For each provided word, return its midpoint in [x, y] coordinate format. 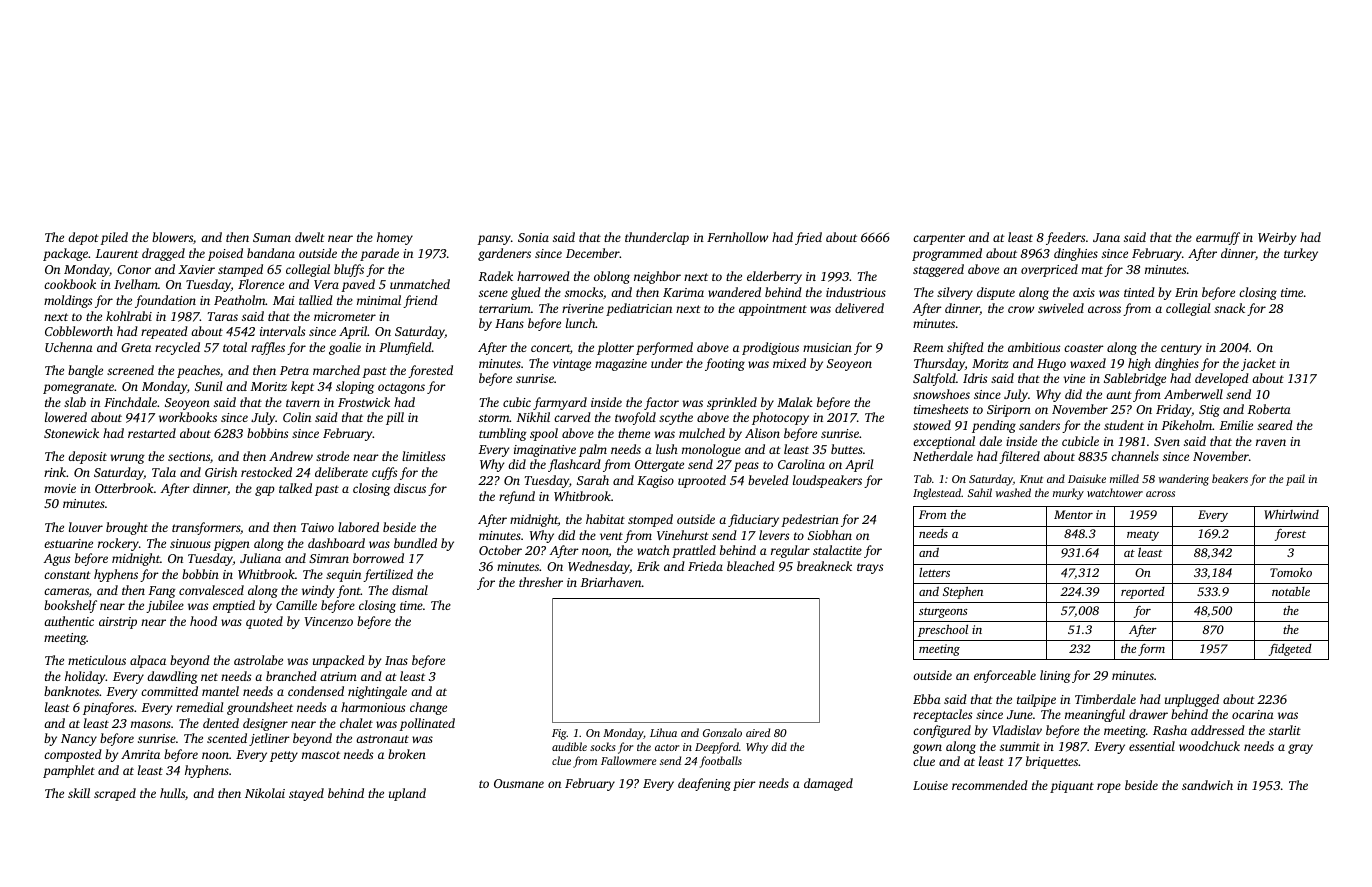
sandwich [1207, 785]
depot [83, 238]
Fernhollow [737, 237]
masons [151, 724]
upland [407, 794]
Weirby [1277, 238]
